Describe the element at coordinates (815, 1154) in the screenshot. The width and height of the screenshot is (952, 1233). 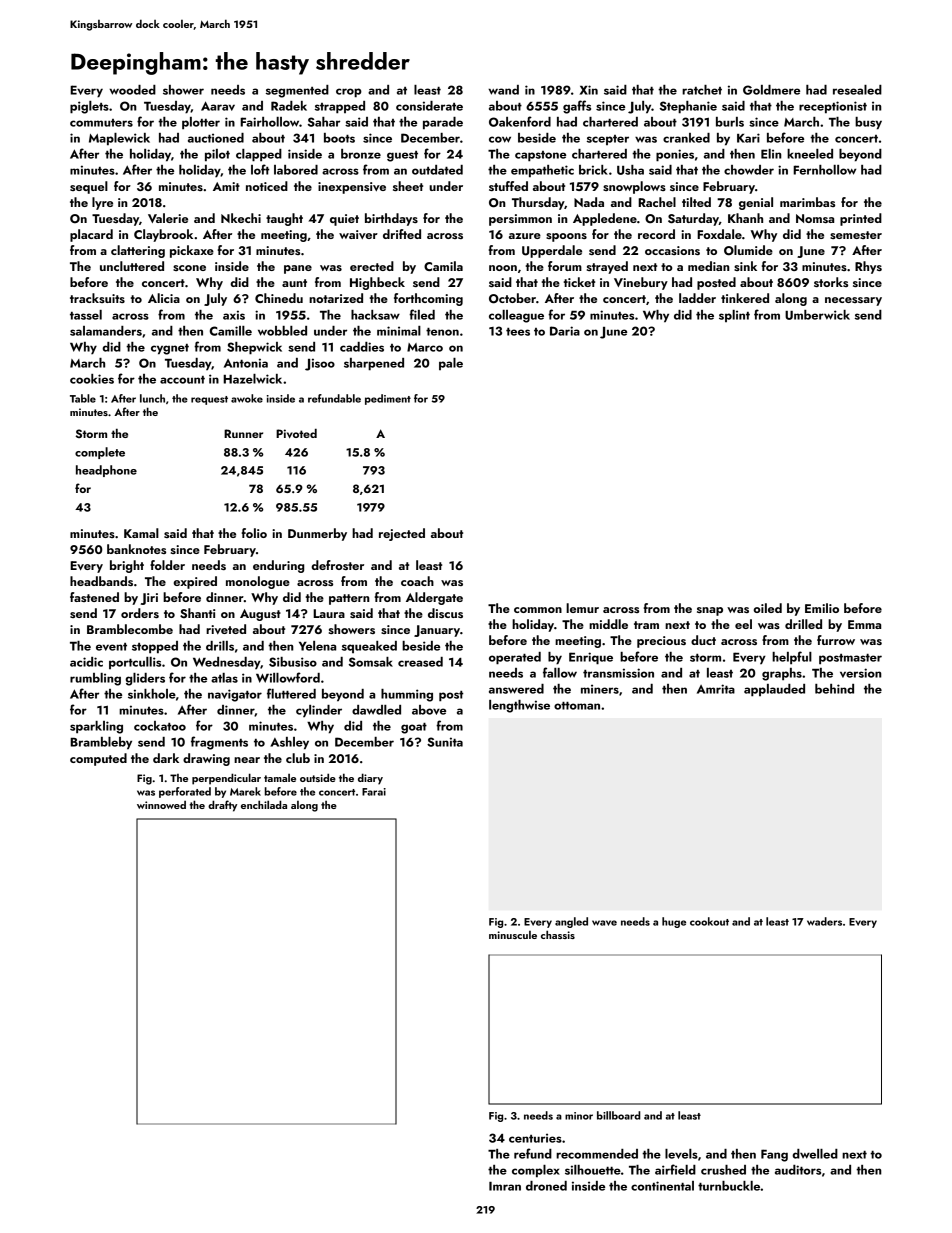
I see `dwelled` at that location.
